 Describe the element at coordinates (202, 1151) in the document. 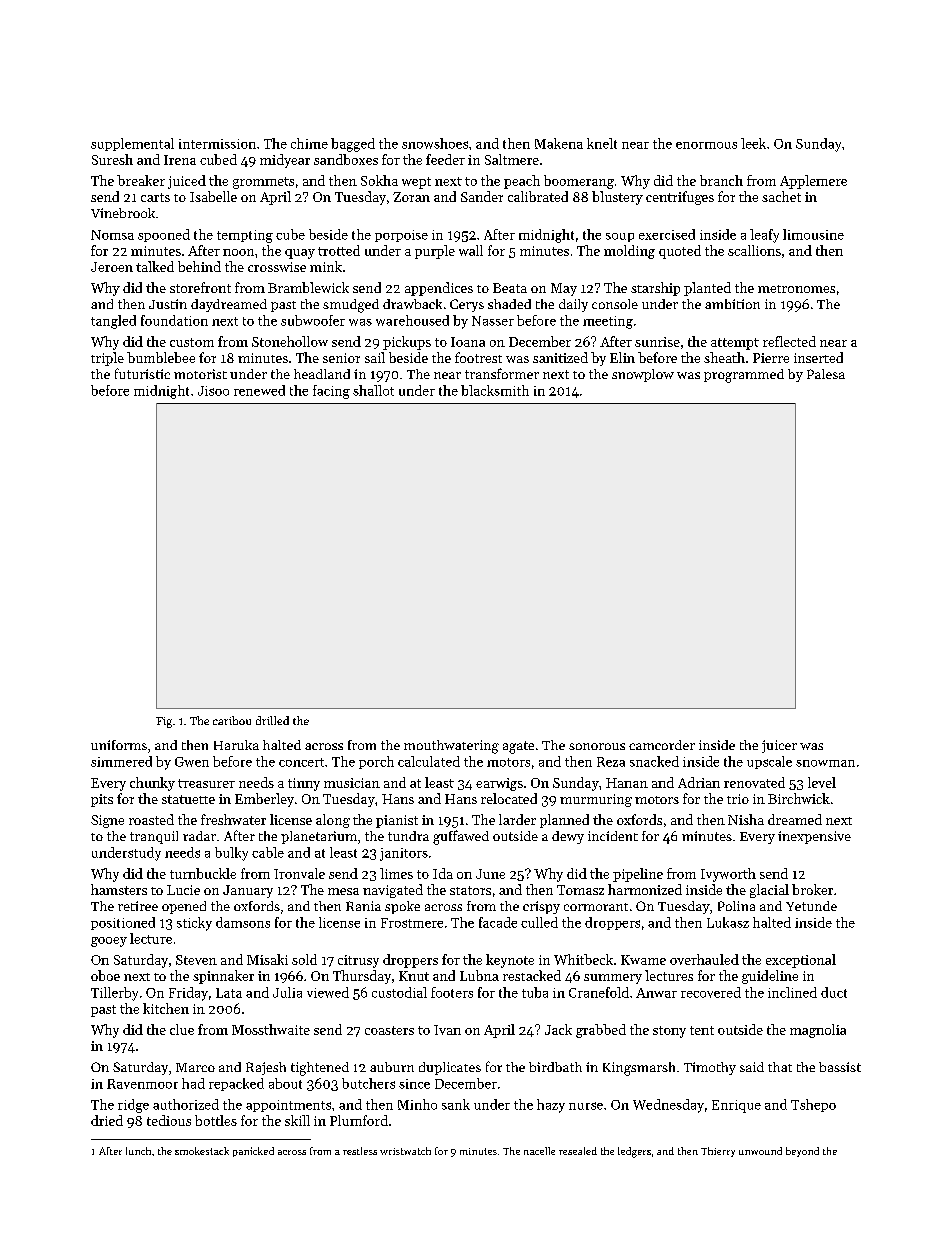

I see `smokestack` at that location.
